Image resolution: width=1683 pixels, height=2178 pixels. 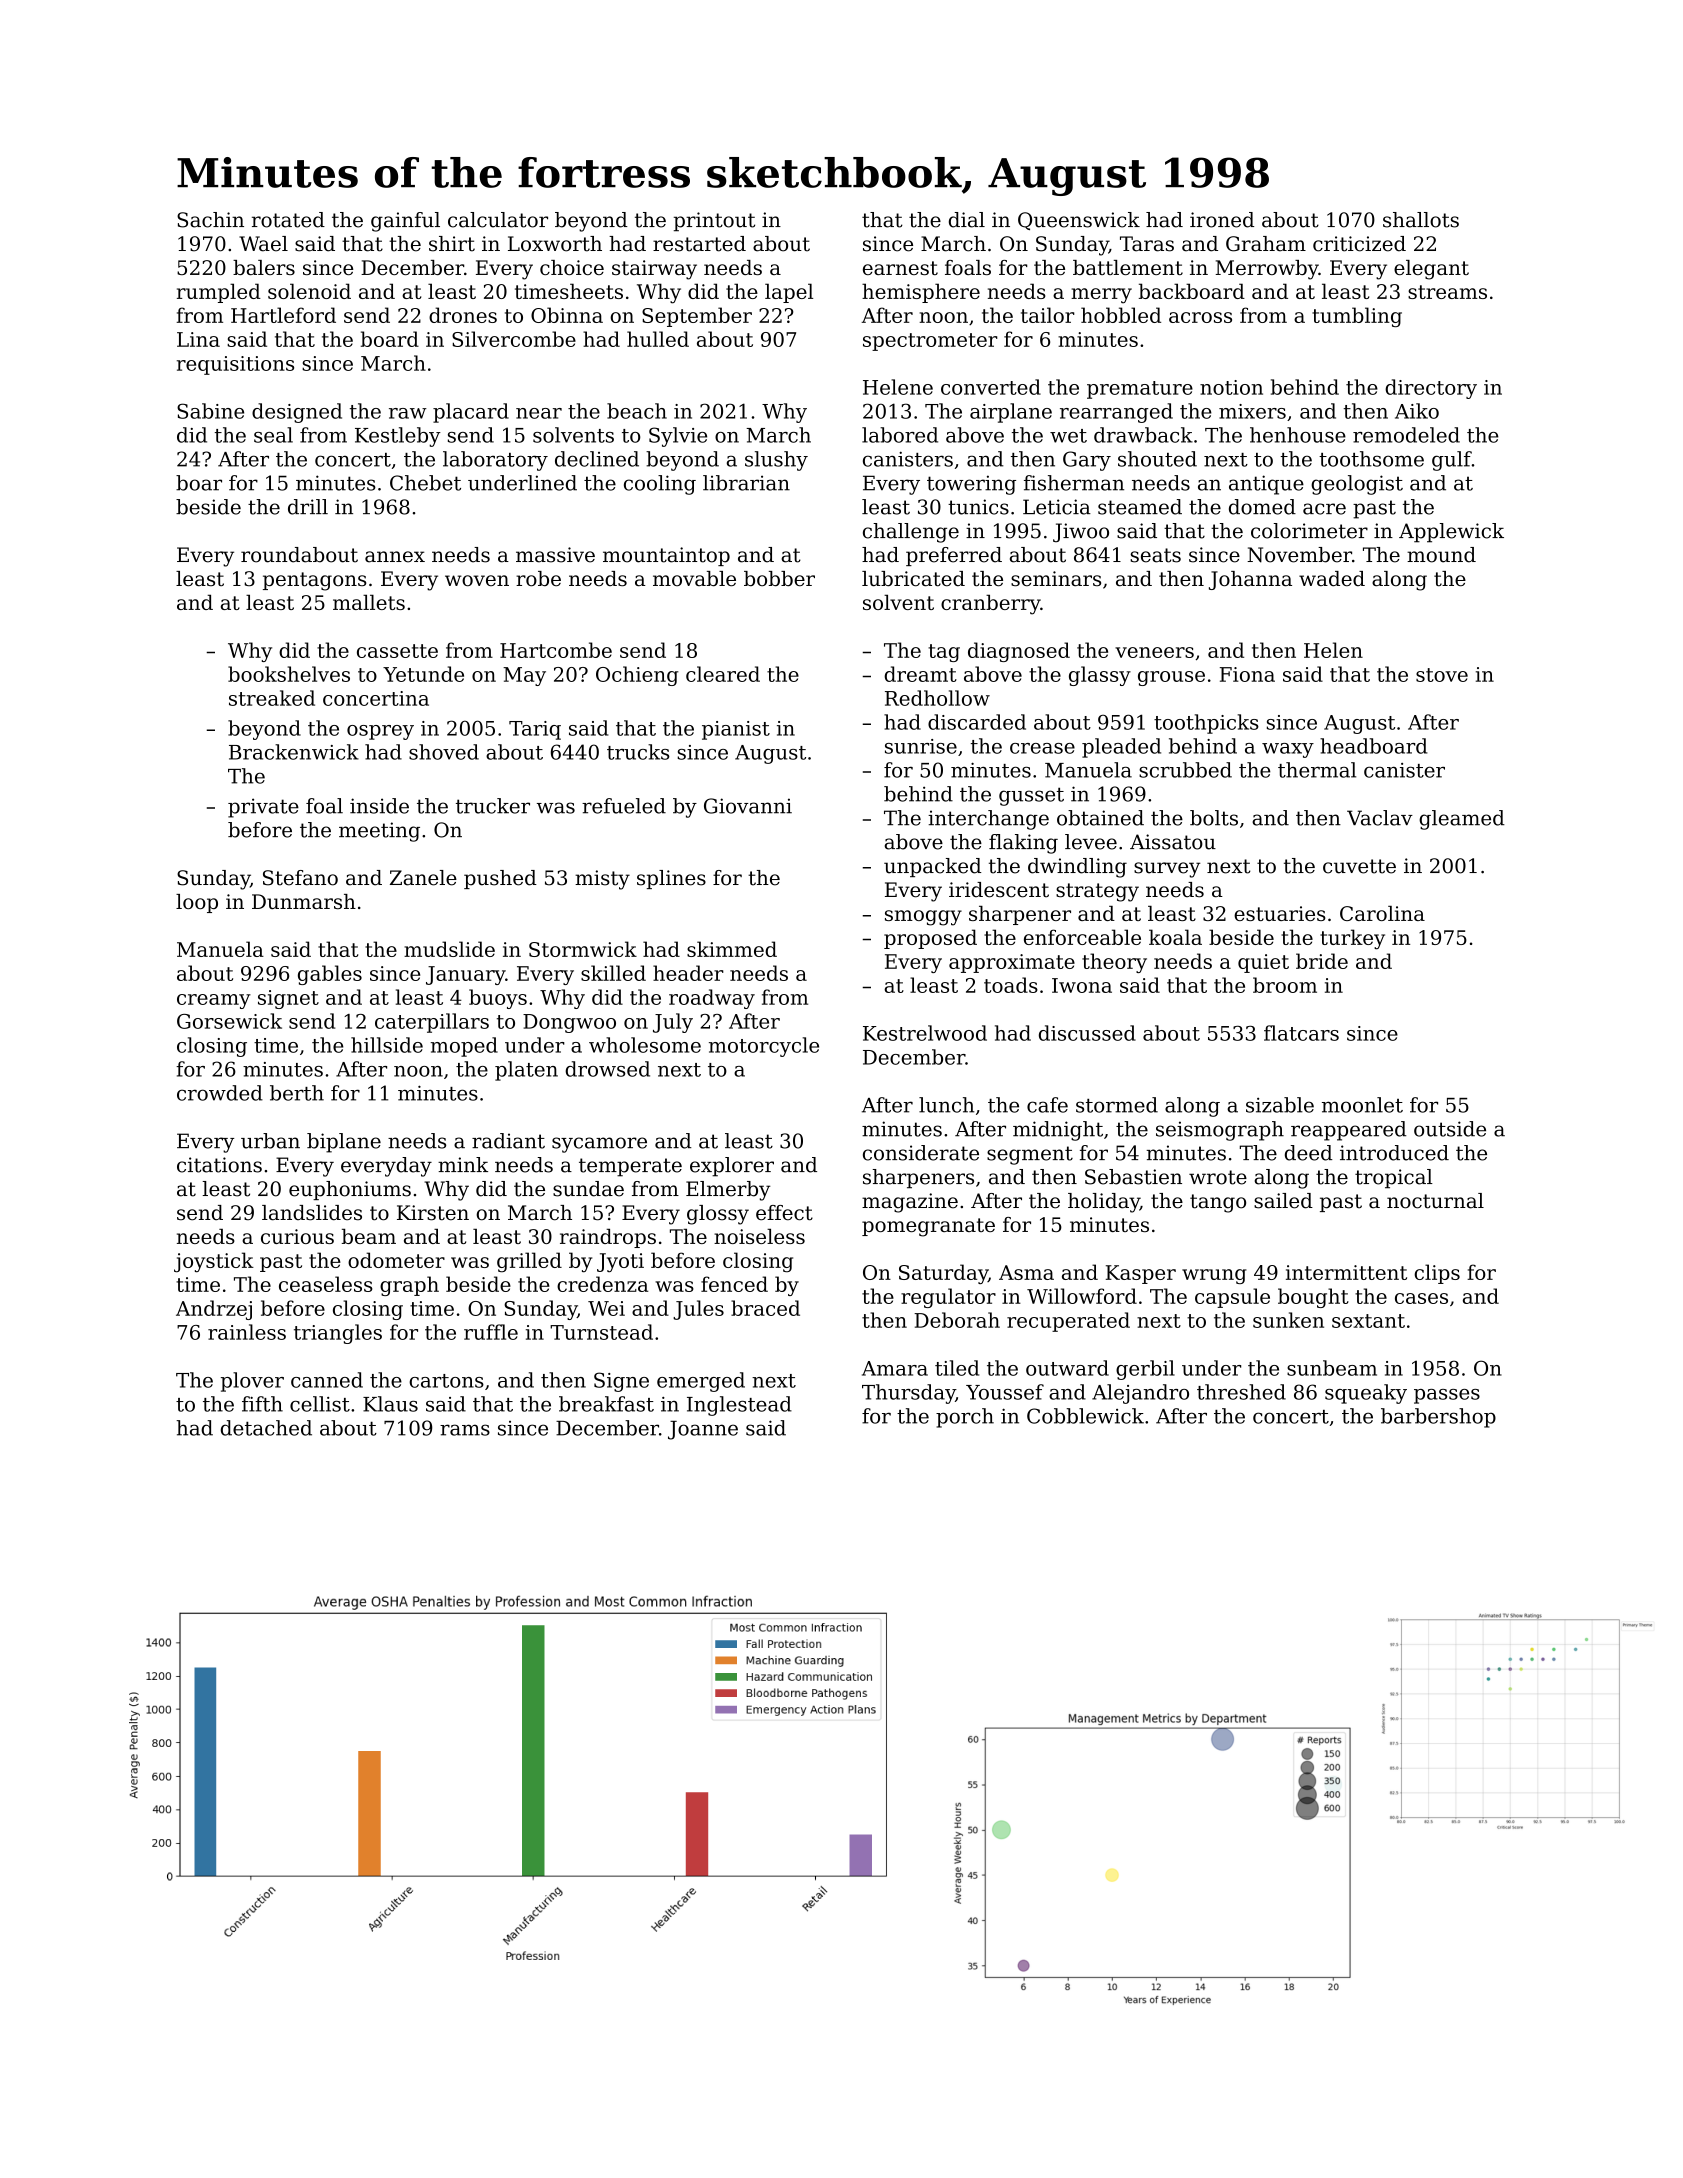 What do you see at coordinates (583, 949) in the screenshot?
I see `Stormwick` at bounding box center [583, 949].
